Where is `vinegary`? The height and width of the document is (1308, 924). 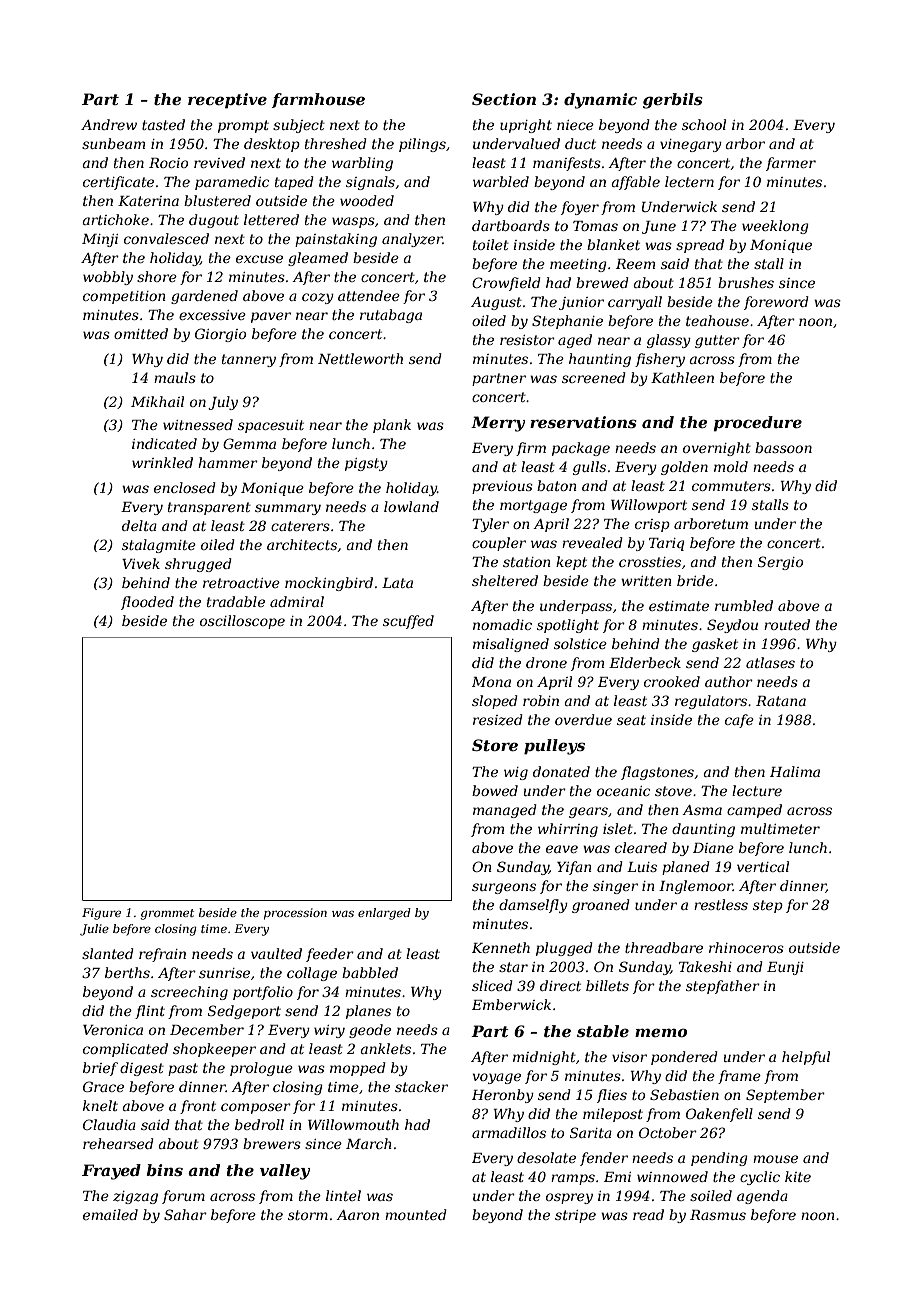
vinegary is located at coordinates (691, 145).
